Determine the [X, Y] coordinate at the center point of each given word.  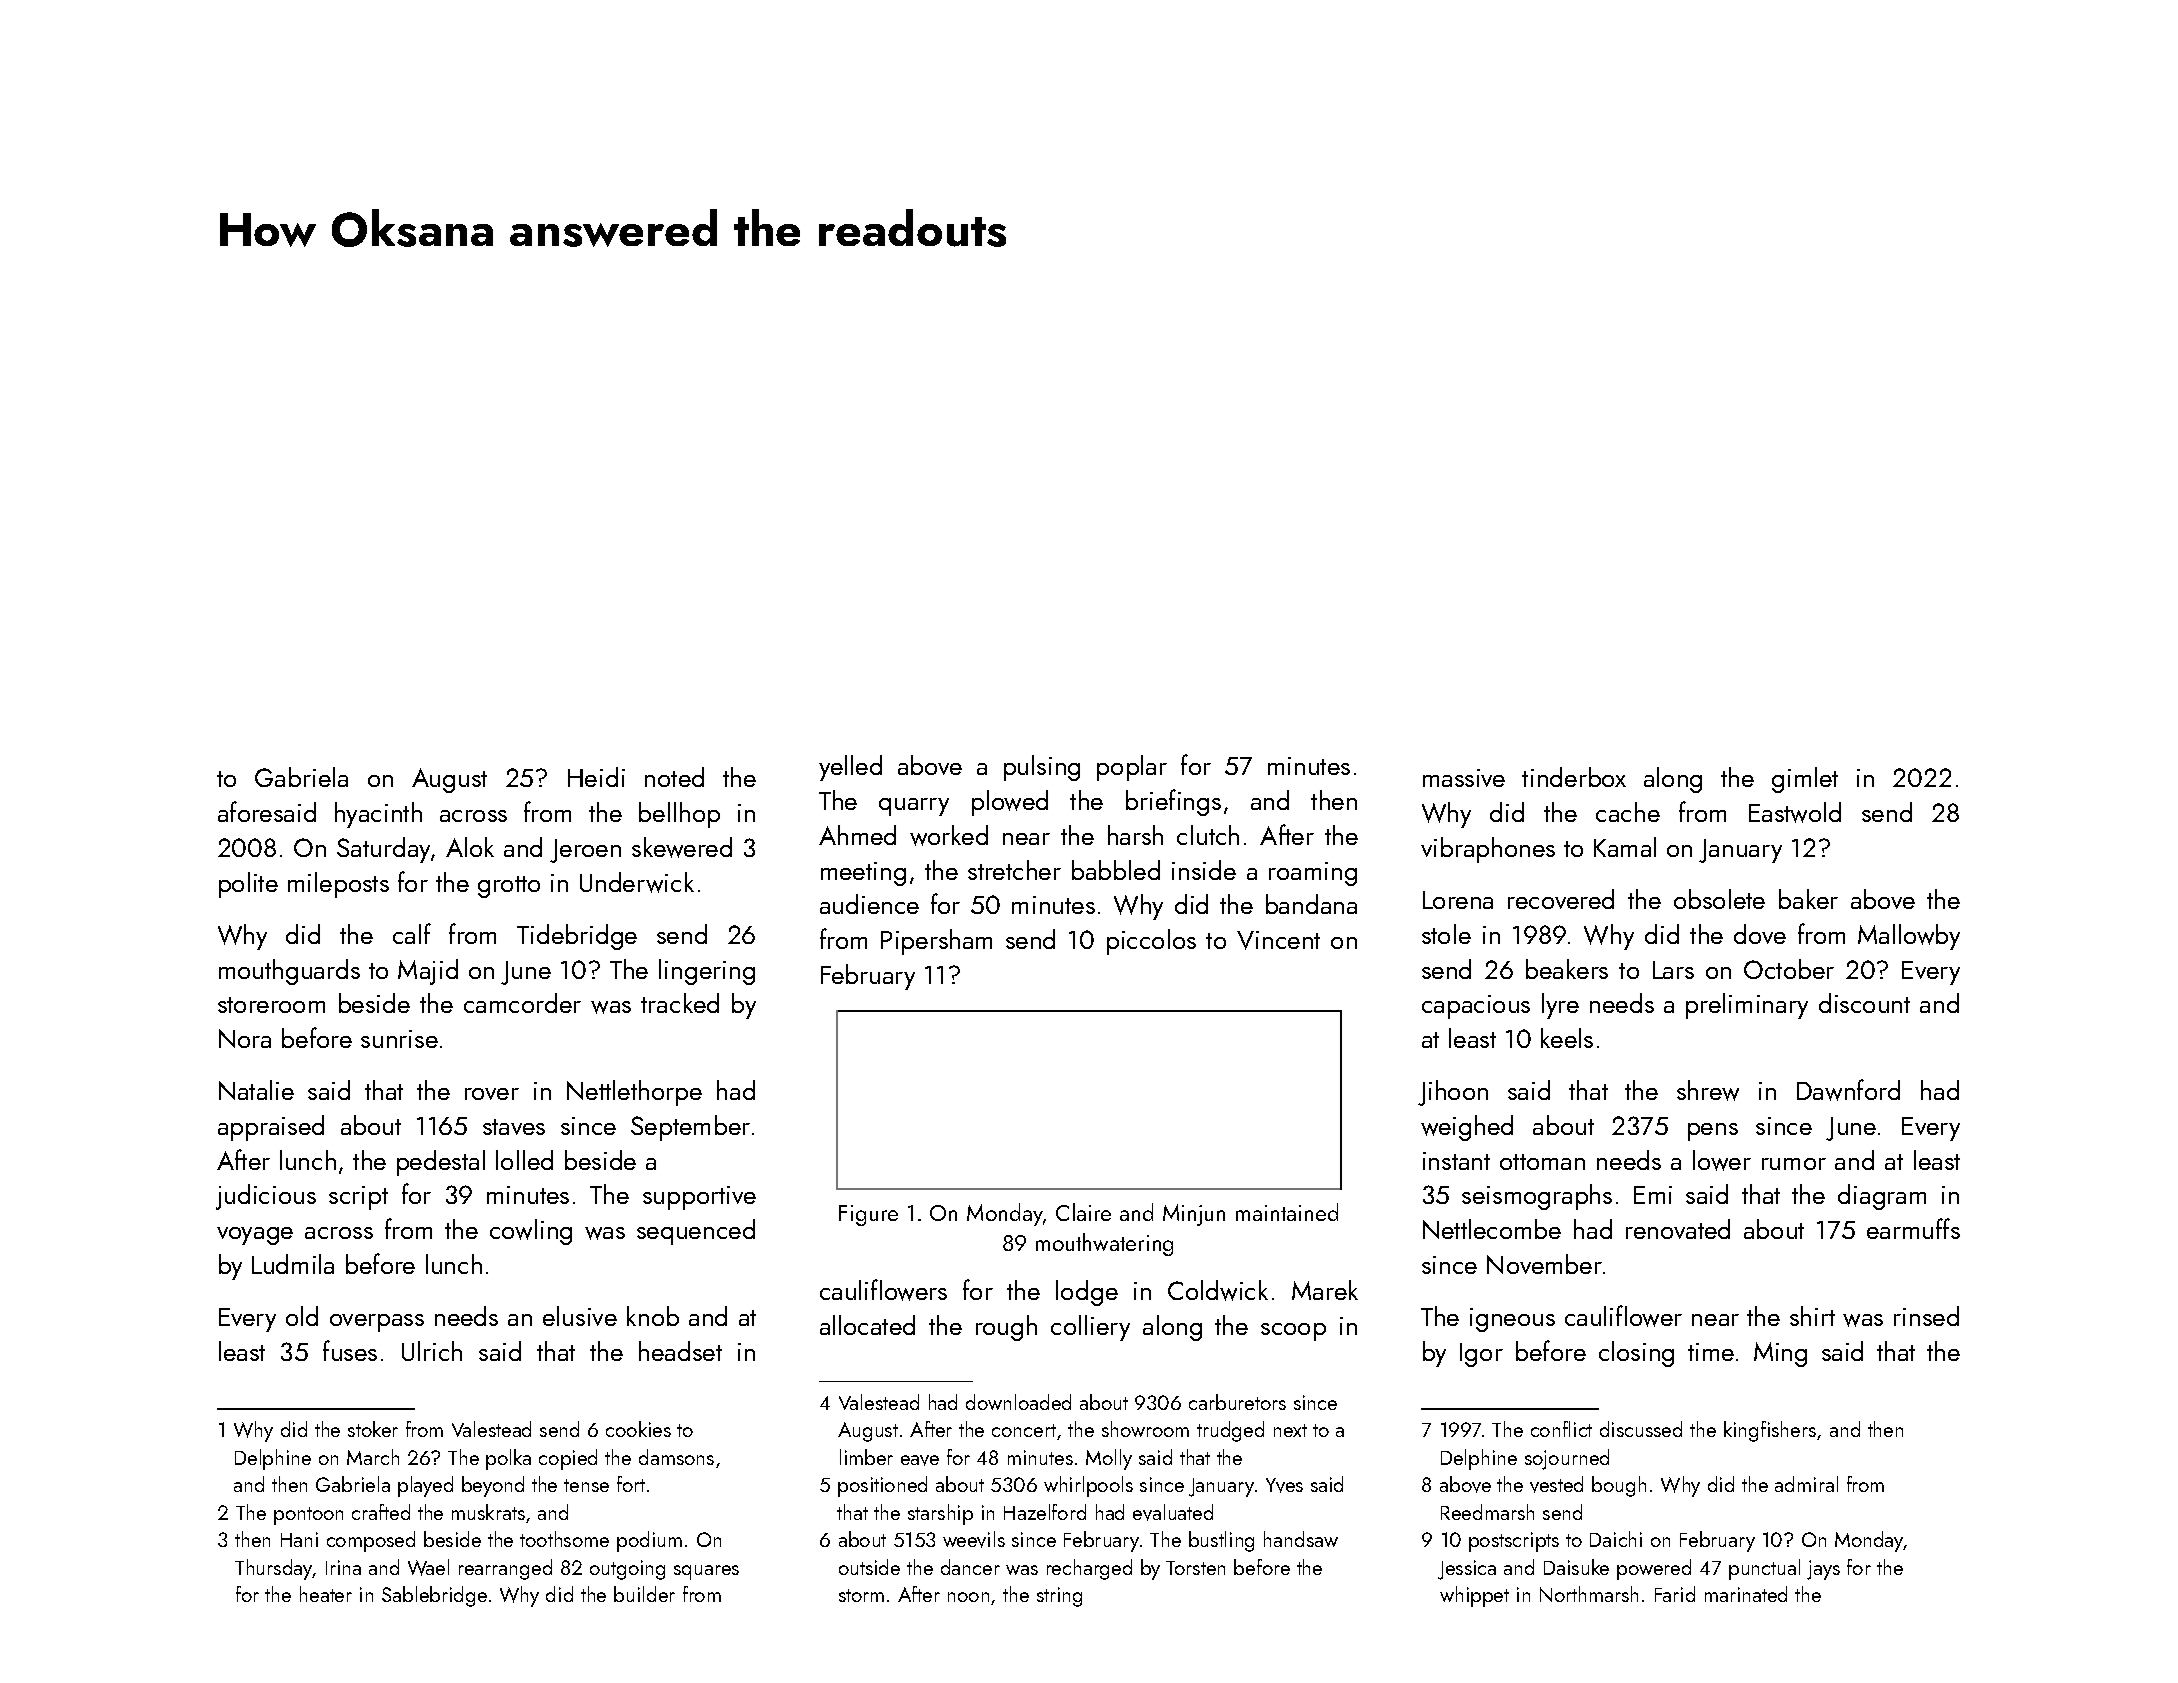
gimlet [1805, 780]
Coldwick [1218, 1290]
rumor [1794, 1164]
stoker [373, 1429]
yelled [850, 768]
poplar [1132, 768]
